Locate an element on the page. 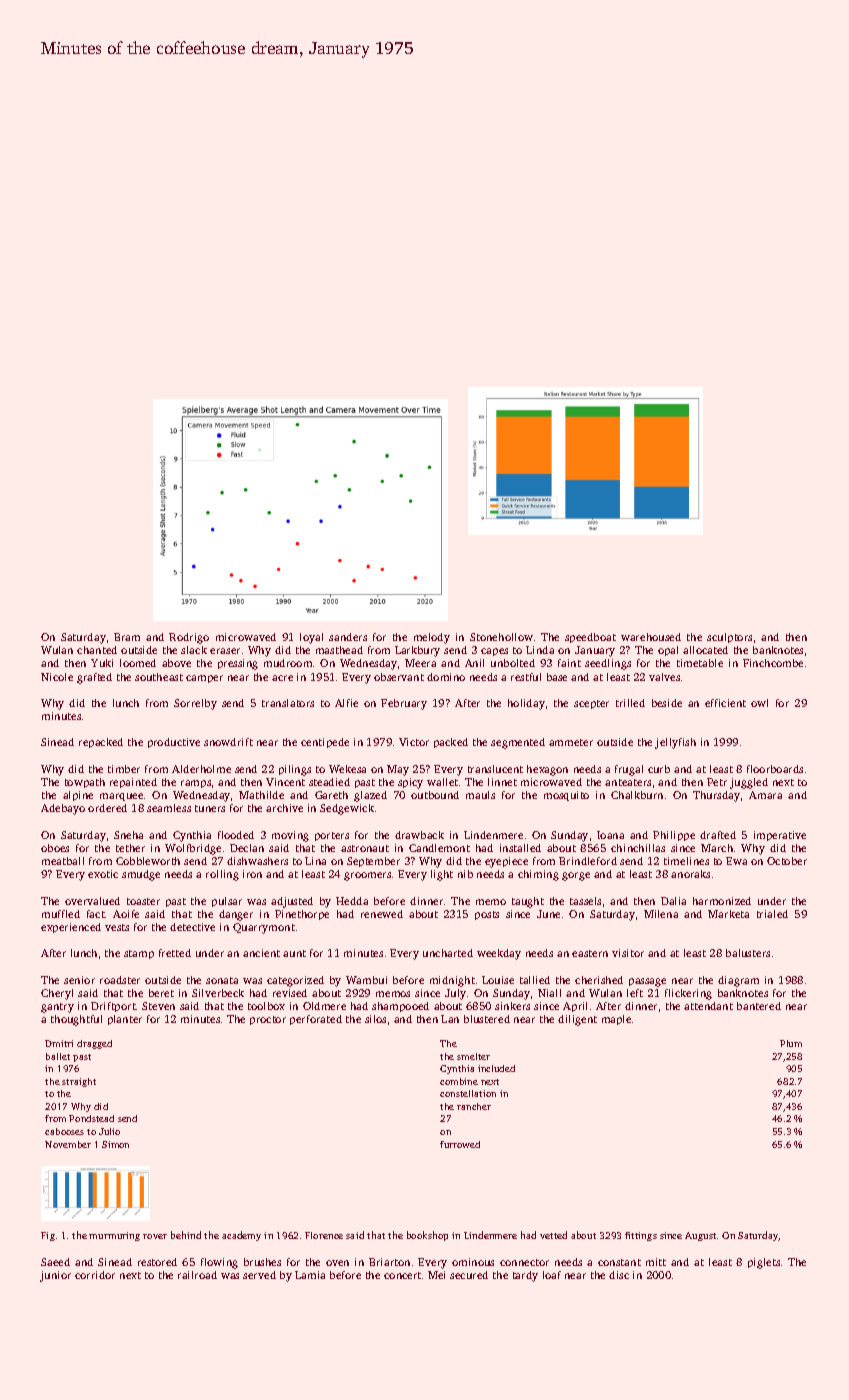 Image resolution: width=849 pixels, height=1400 pixels. exotic is located at coordinates (103, 874).
